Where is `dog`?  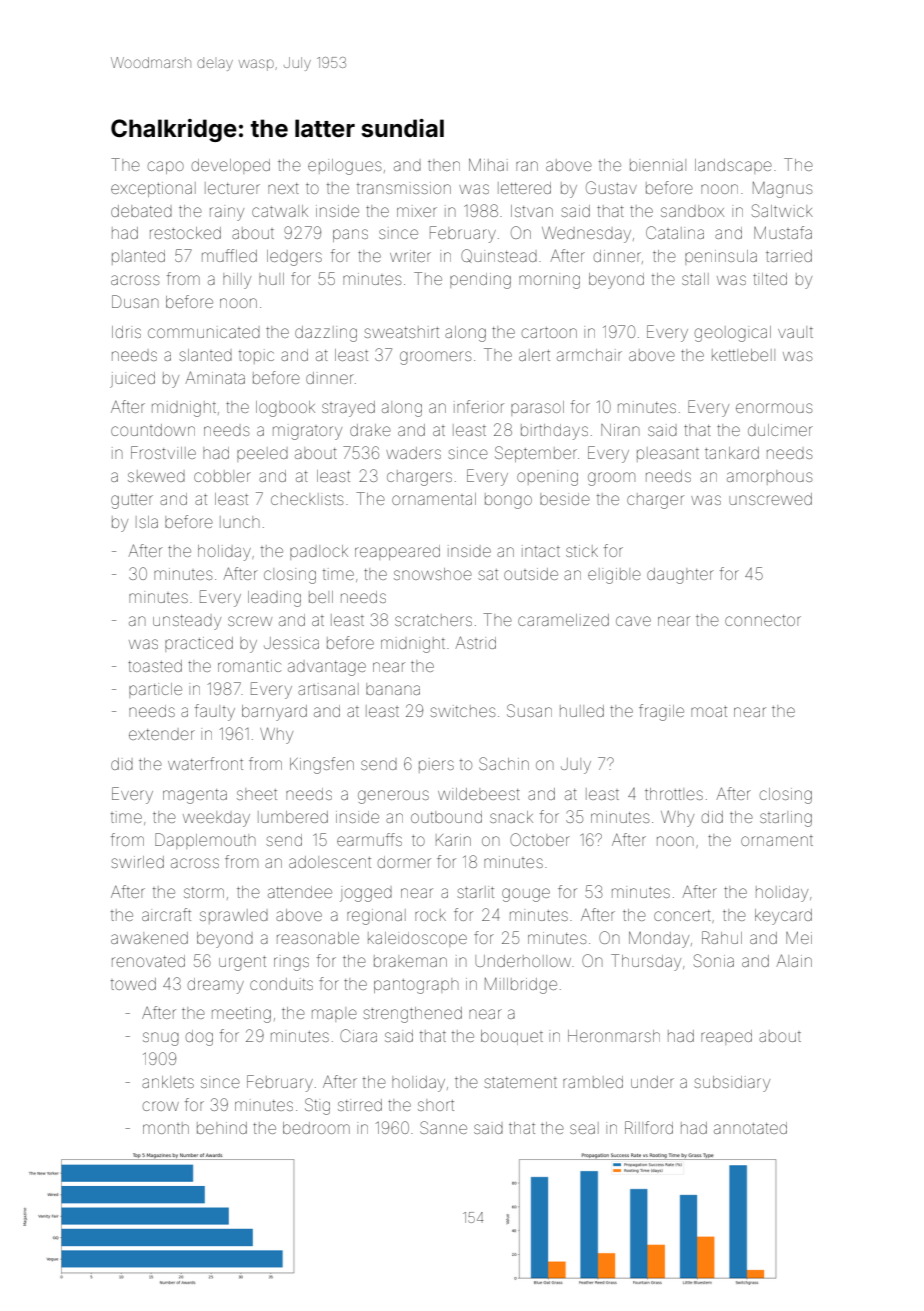 dog is located at coordinates (199, 1038).
